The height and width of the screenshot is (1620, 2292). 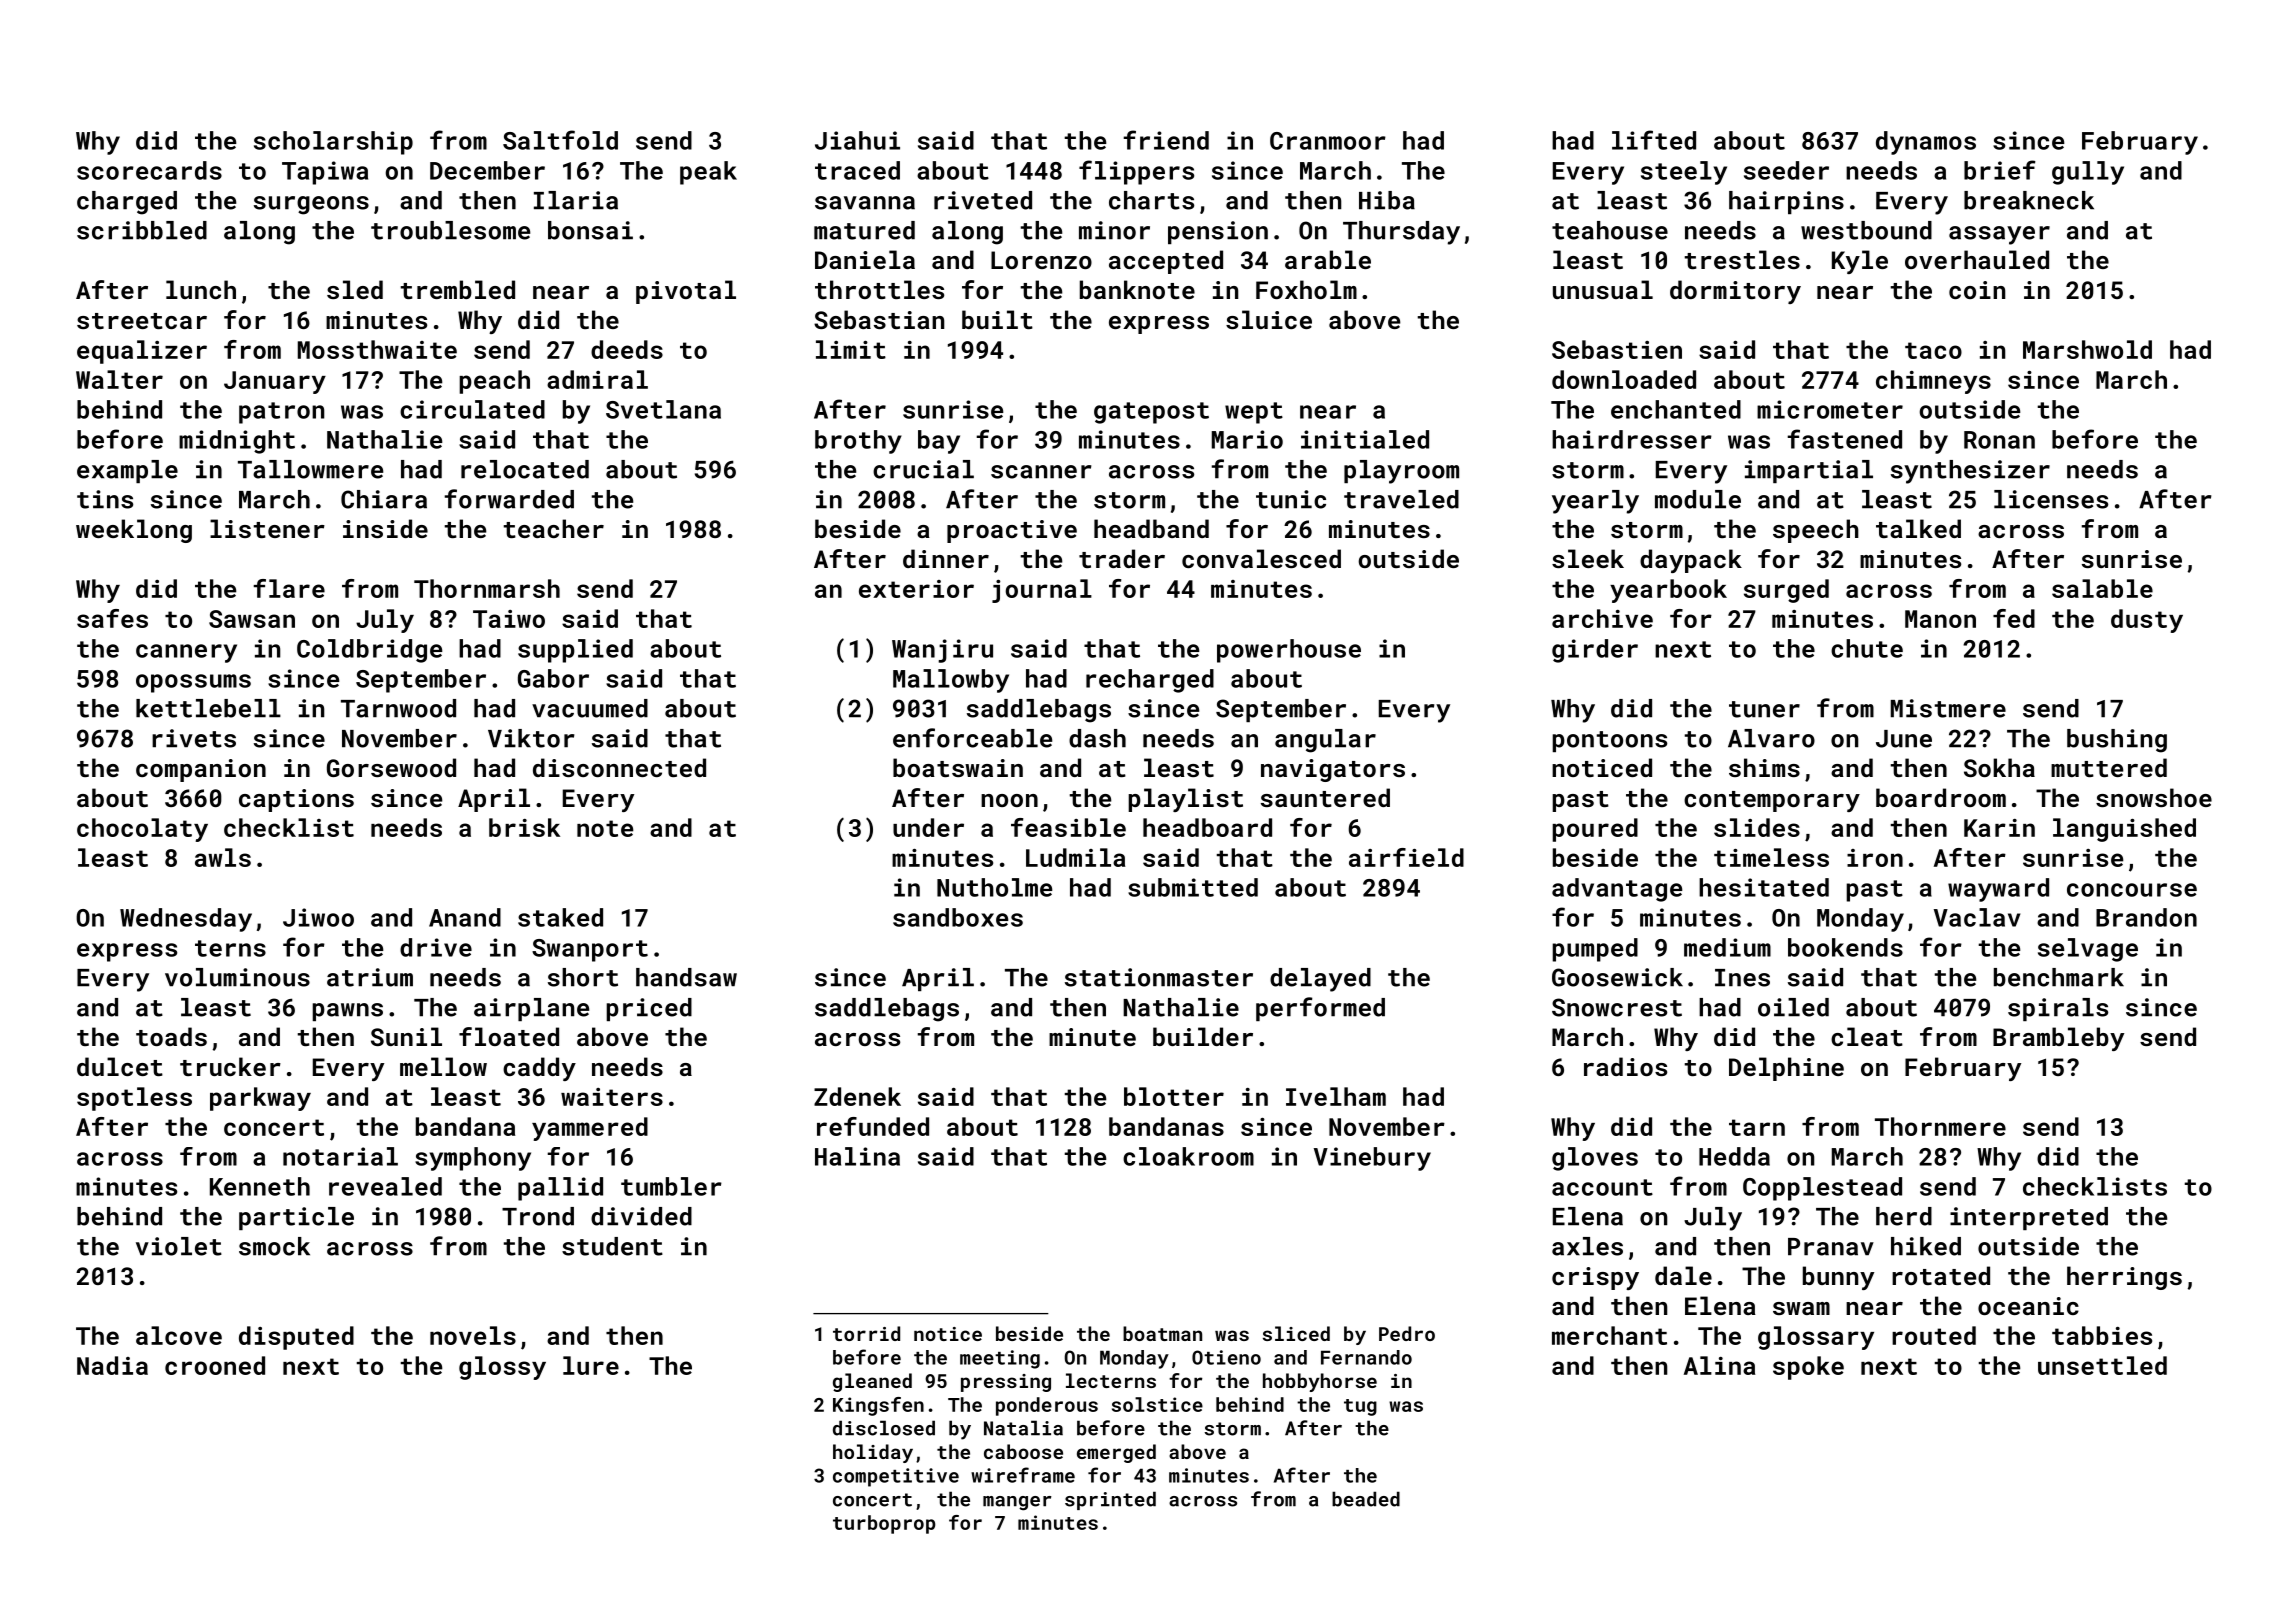 What do you see at coordinates (142, 230) in the screenshot?
I see `scribbled` at bounding box center [142, 230].
